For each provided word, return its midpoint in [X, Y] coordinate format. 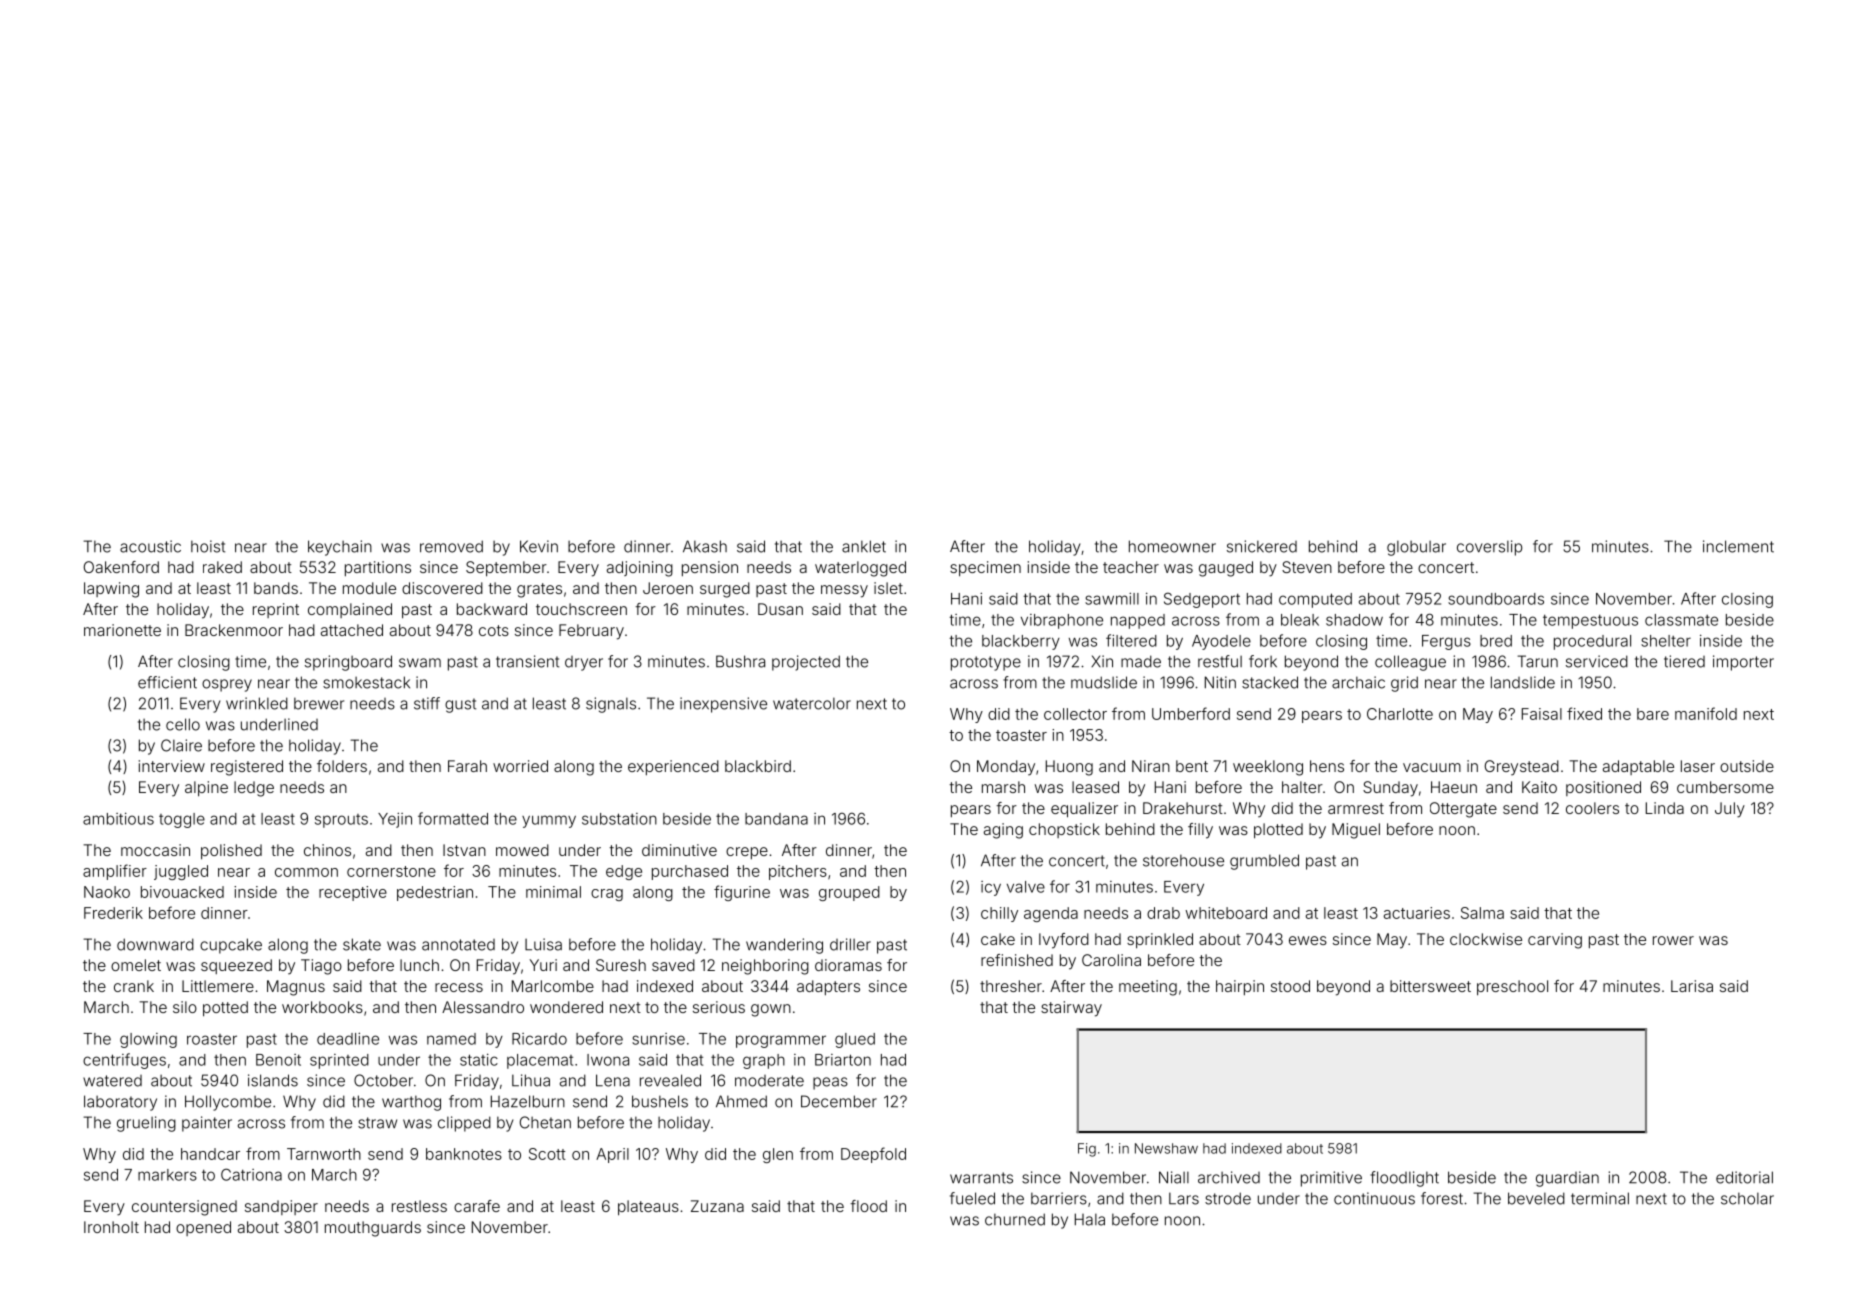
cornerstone [391, 871]
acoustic [150, 546]
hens [1327, 766]
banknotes [464, 1154]
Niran [1151, 766]
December [839, 1101]
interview [172, 766]
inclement [1738, 546]
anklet [864, 546]
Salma [1482, 913]
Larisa [1692, 986]
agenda [1051, 914]
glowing [148, 1040]
